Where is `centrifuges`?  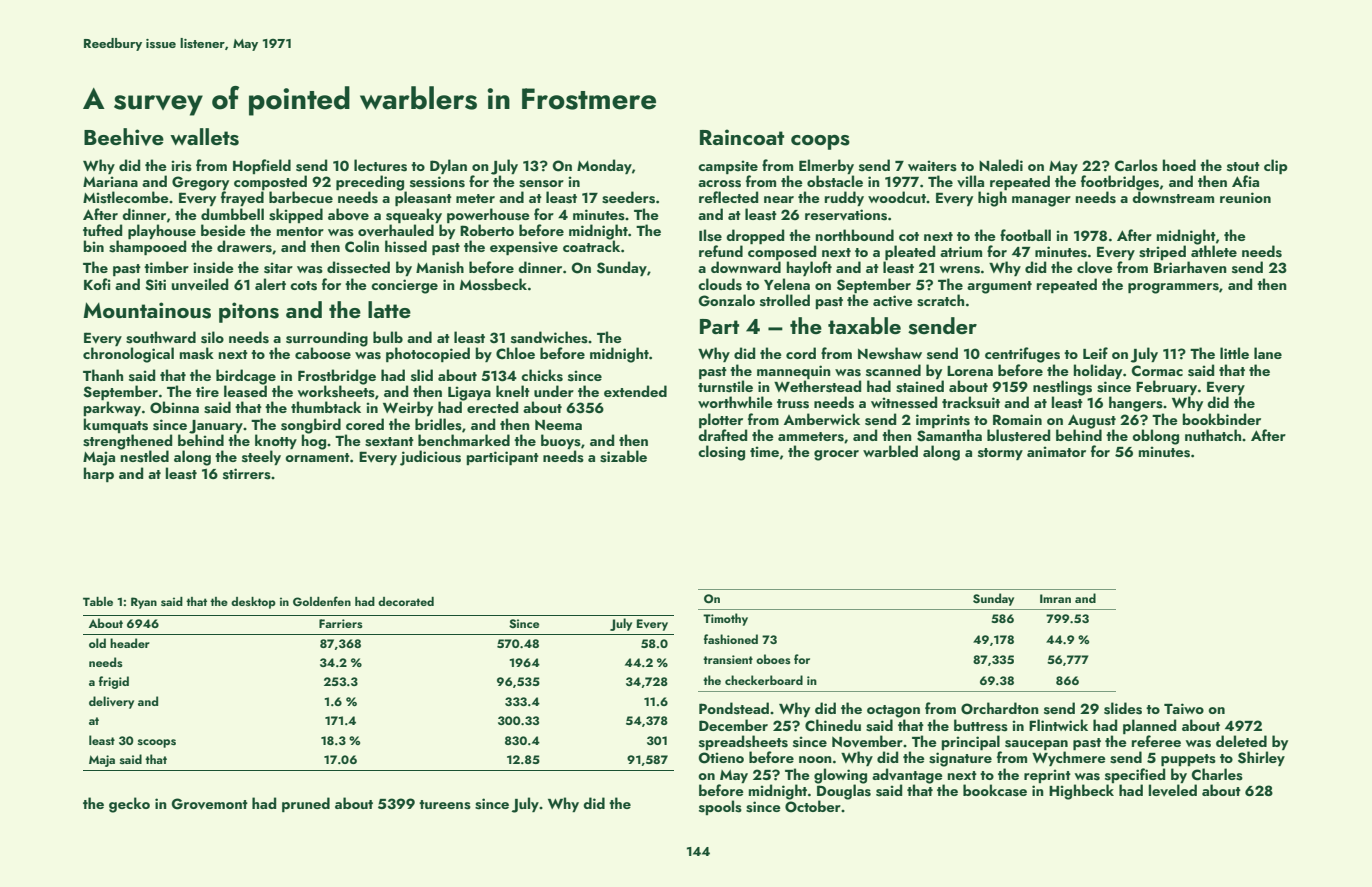 centrifuges is located at coordinates (1022, 355).
